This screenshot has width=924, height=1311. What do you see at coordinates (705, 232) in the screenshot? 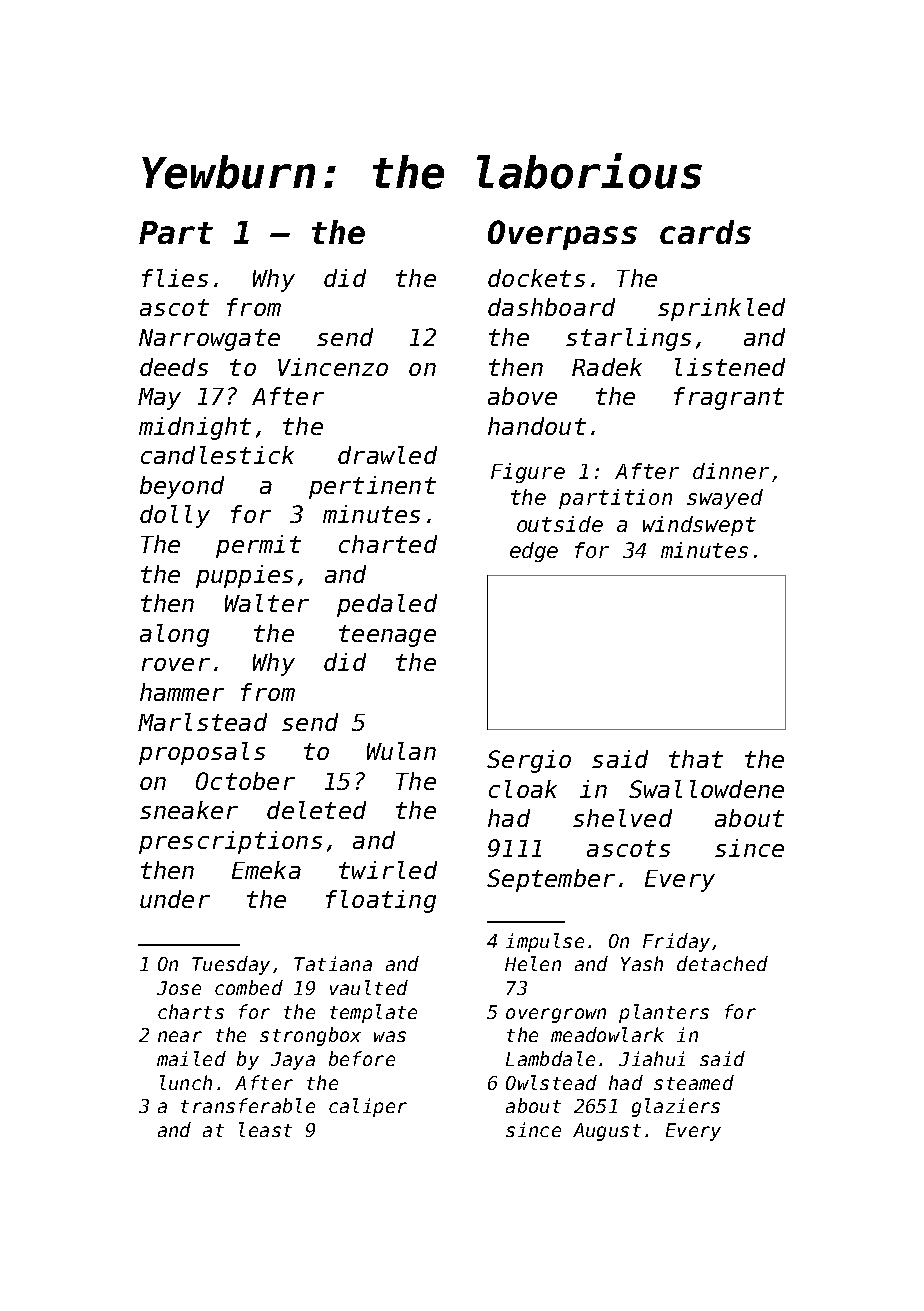
I see `cards` at bounding box center [705, 232].
